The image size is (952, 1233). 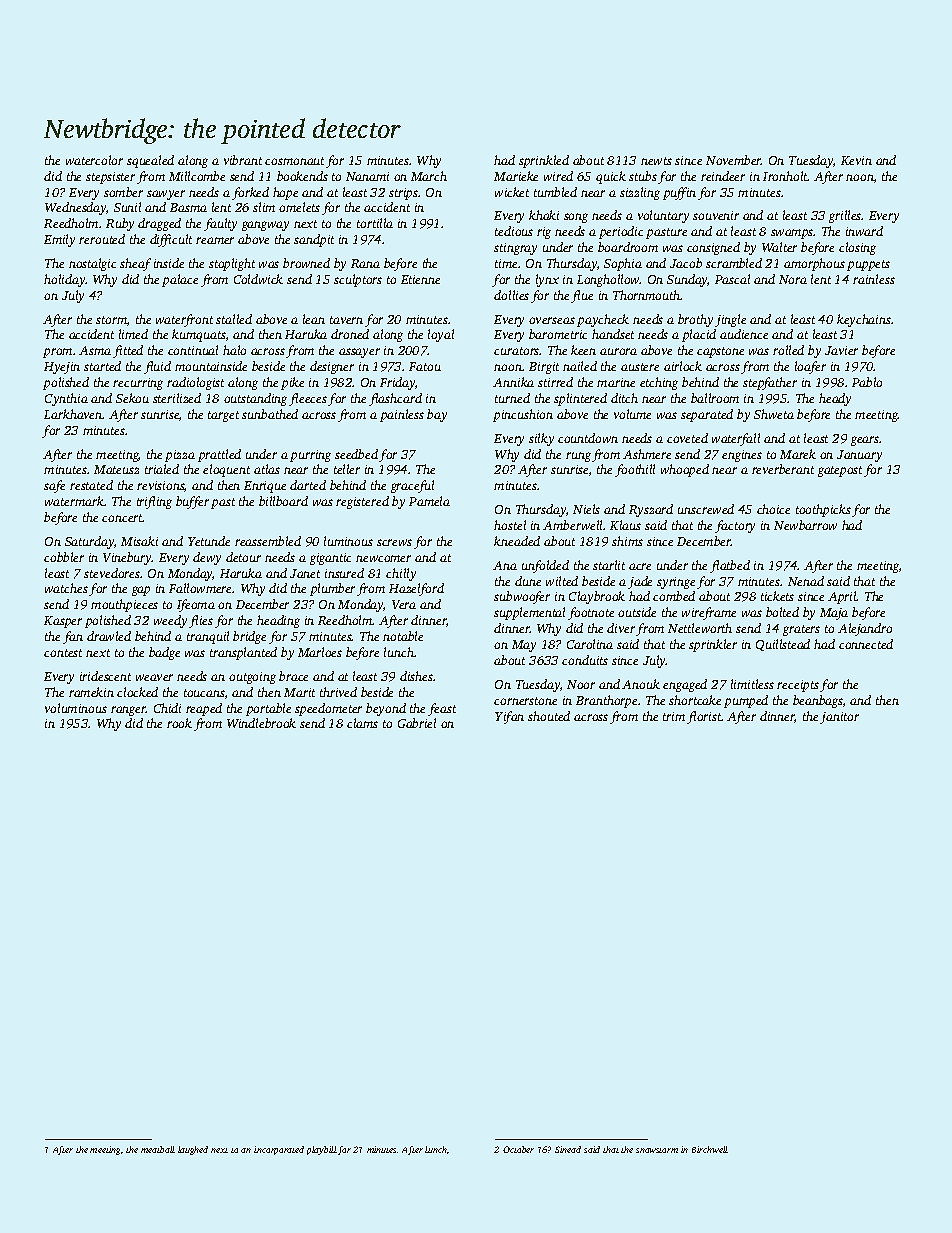 What do you see at coordinates (806, 581) in the page?
I see `Nenad` at bounding box center [806, 581].
